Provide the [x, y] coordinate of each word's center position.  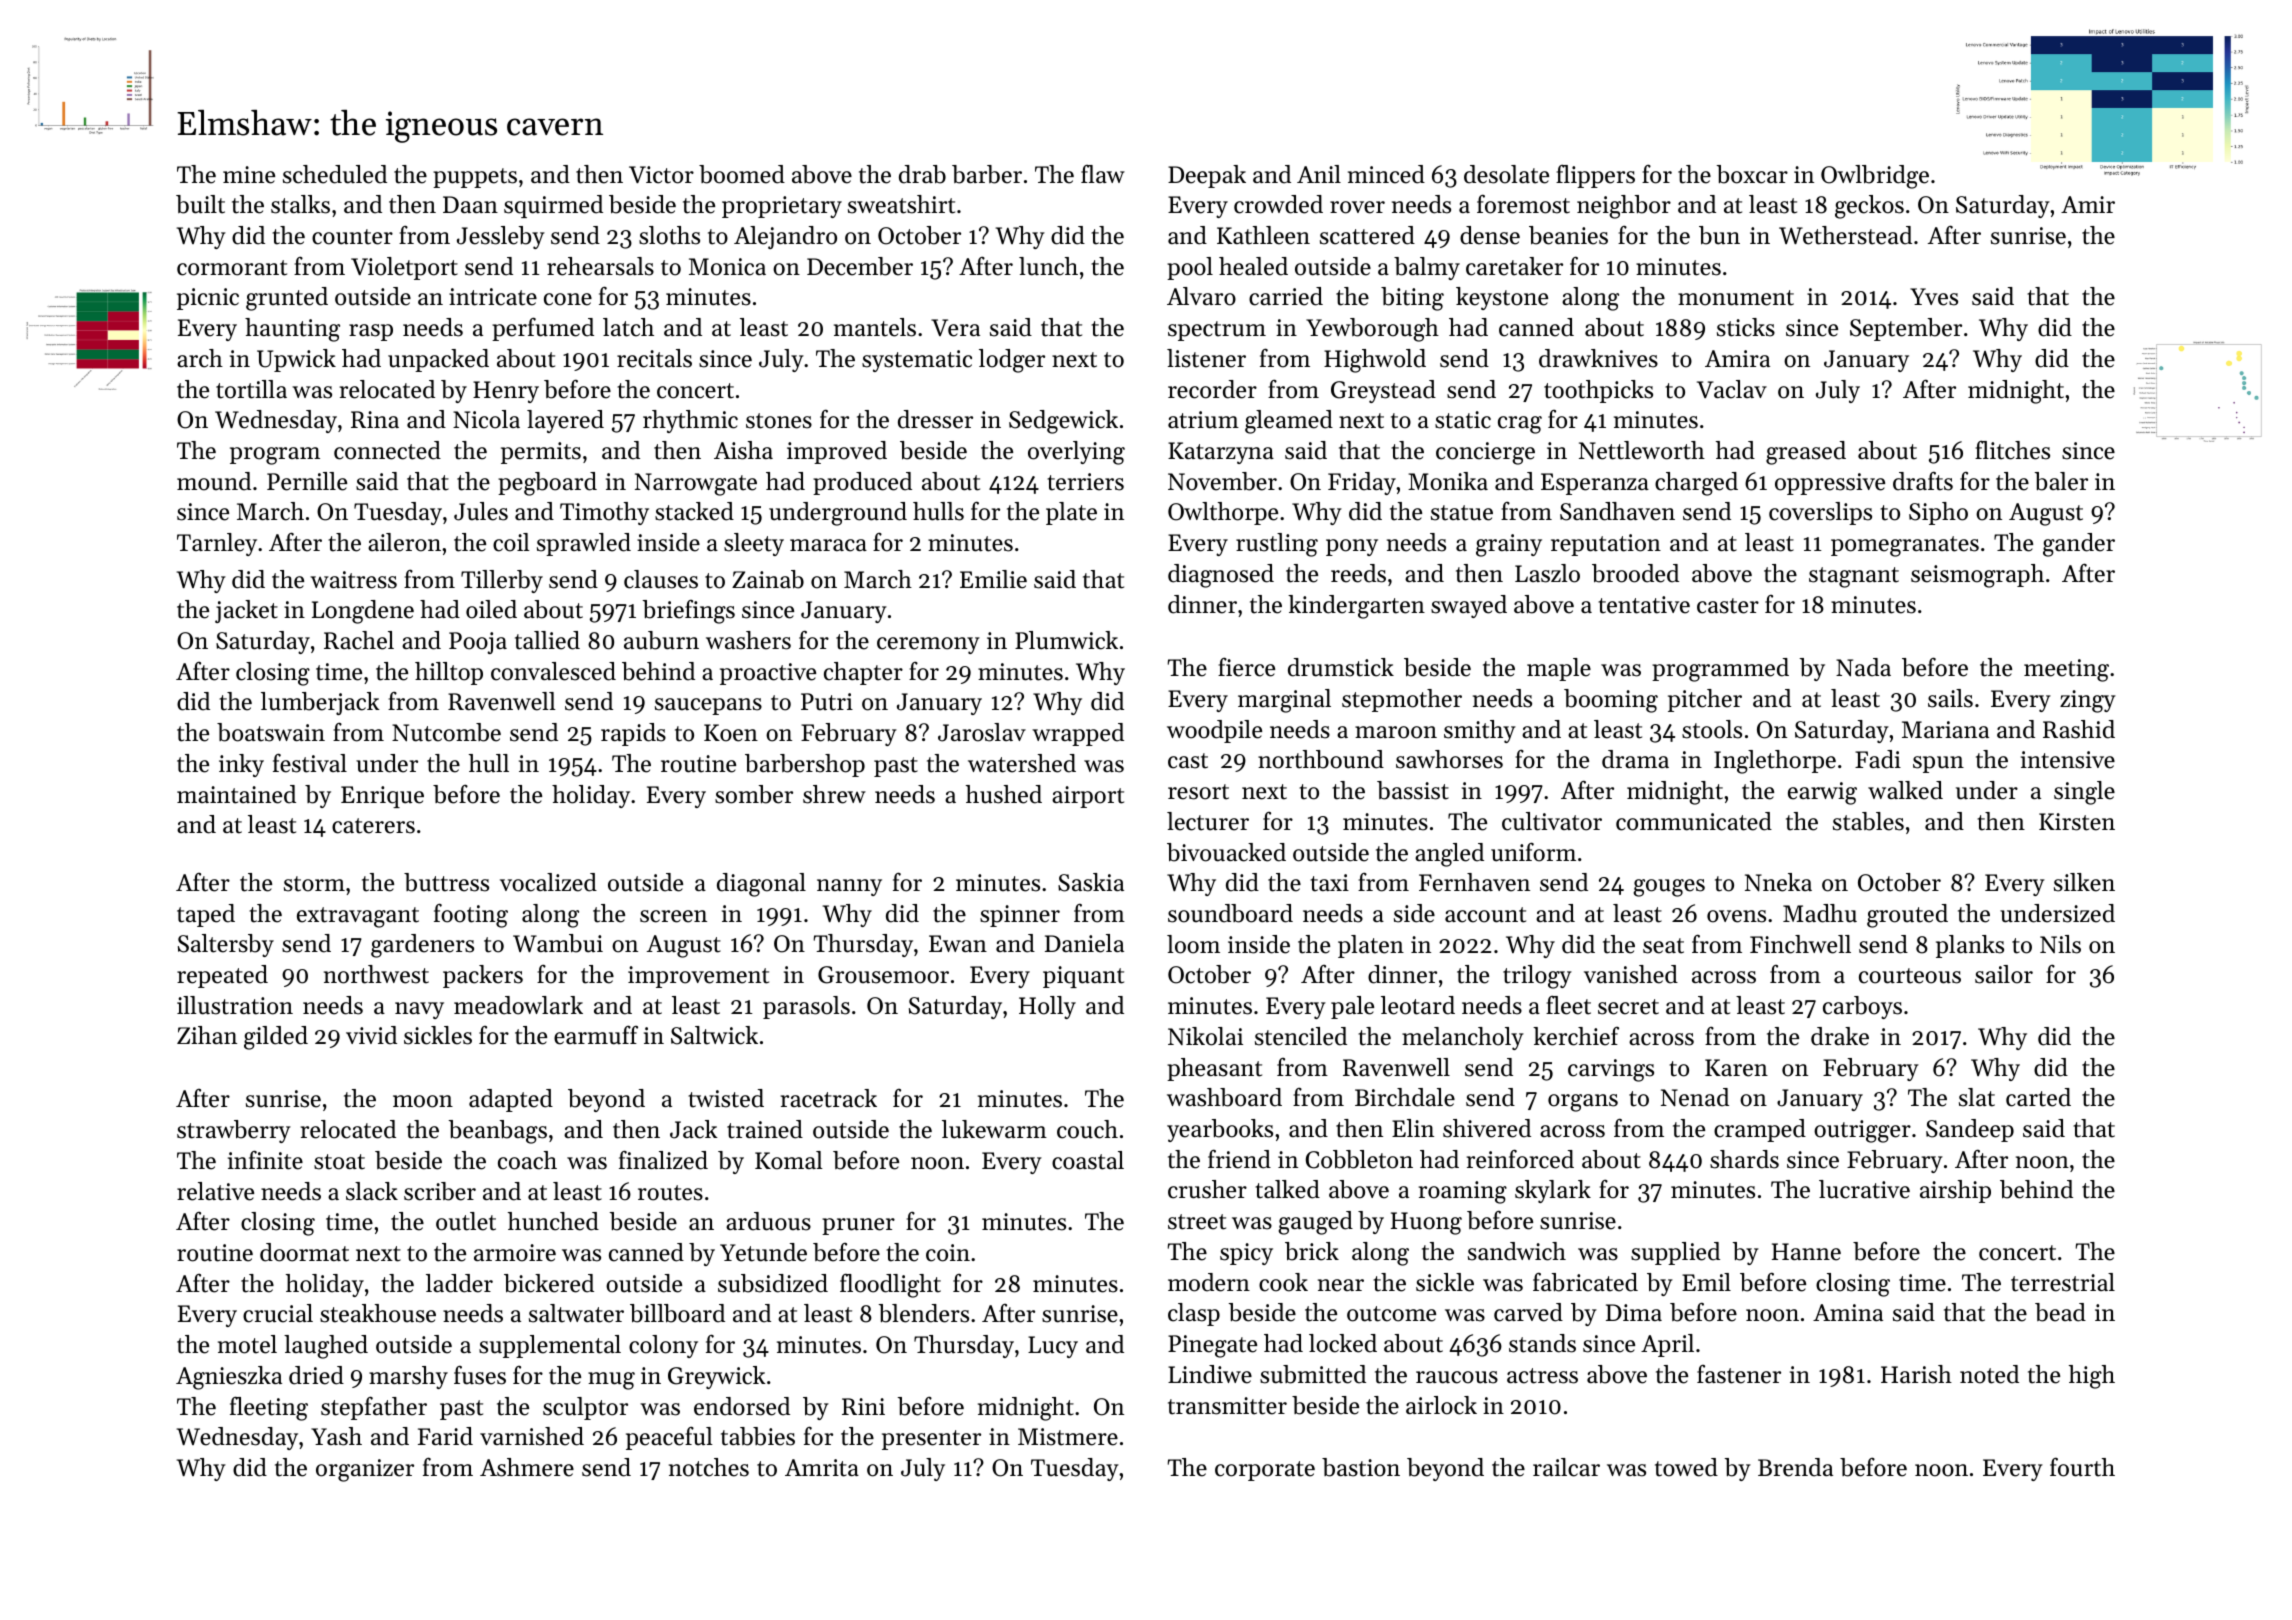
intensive [2068, 760]
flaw [1103, 174]
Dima [1634, 1312]
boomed [742, 174]
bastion [1361, 1467]
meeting [2066, 670]
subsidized [773, 1283]
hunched [553, 1221]
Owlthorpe [1223, 513]
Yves [1934, 297]
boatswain [271, 732]
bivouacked [1226, 852]
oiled [491, 609]
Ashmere [527, 1467]
